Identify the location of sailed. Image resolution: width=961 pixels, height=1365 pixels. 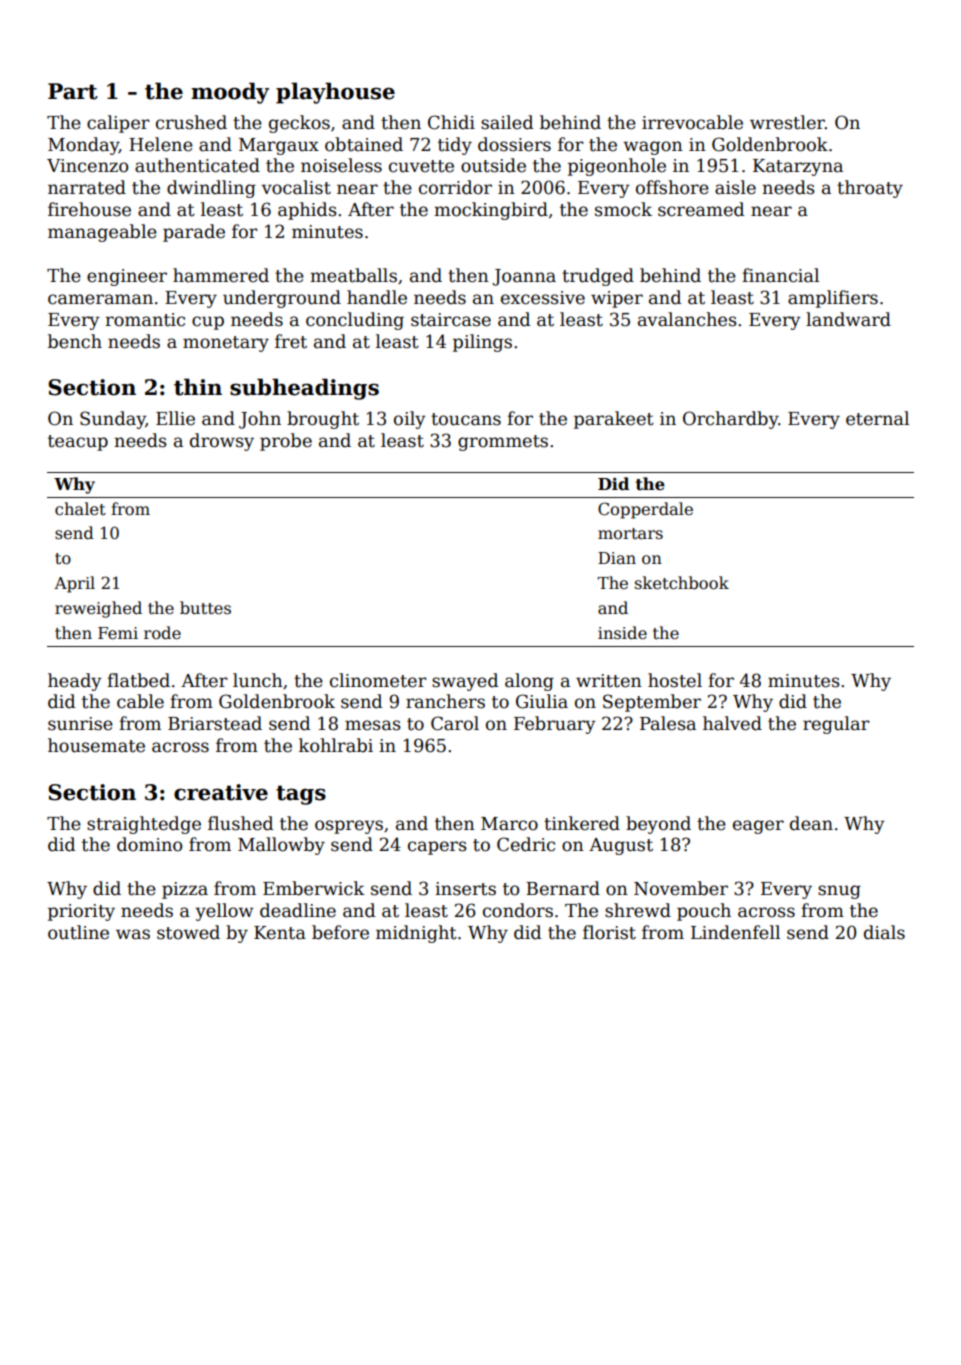
(507, 122).
